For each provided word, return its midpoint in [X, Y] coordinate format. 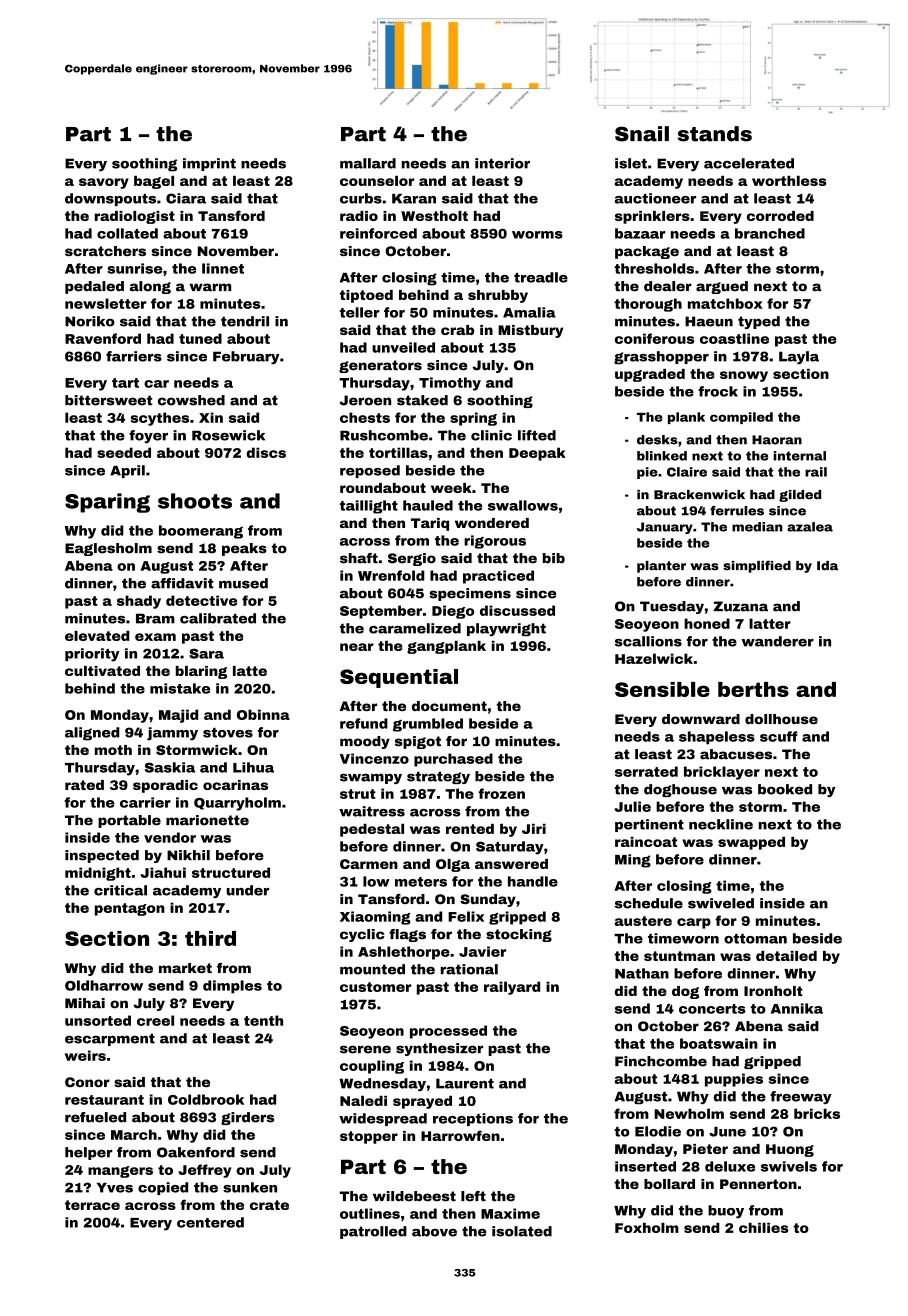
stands [715, 134]
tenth [263, 1020]
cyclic [362, 935]
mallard [368, 163]
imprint [209, 164]
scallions [648, 641]
